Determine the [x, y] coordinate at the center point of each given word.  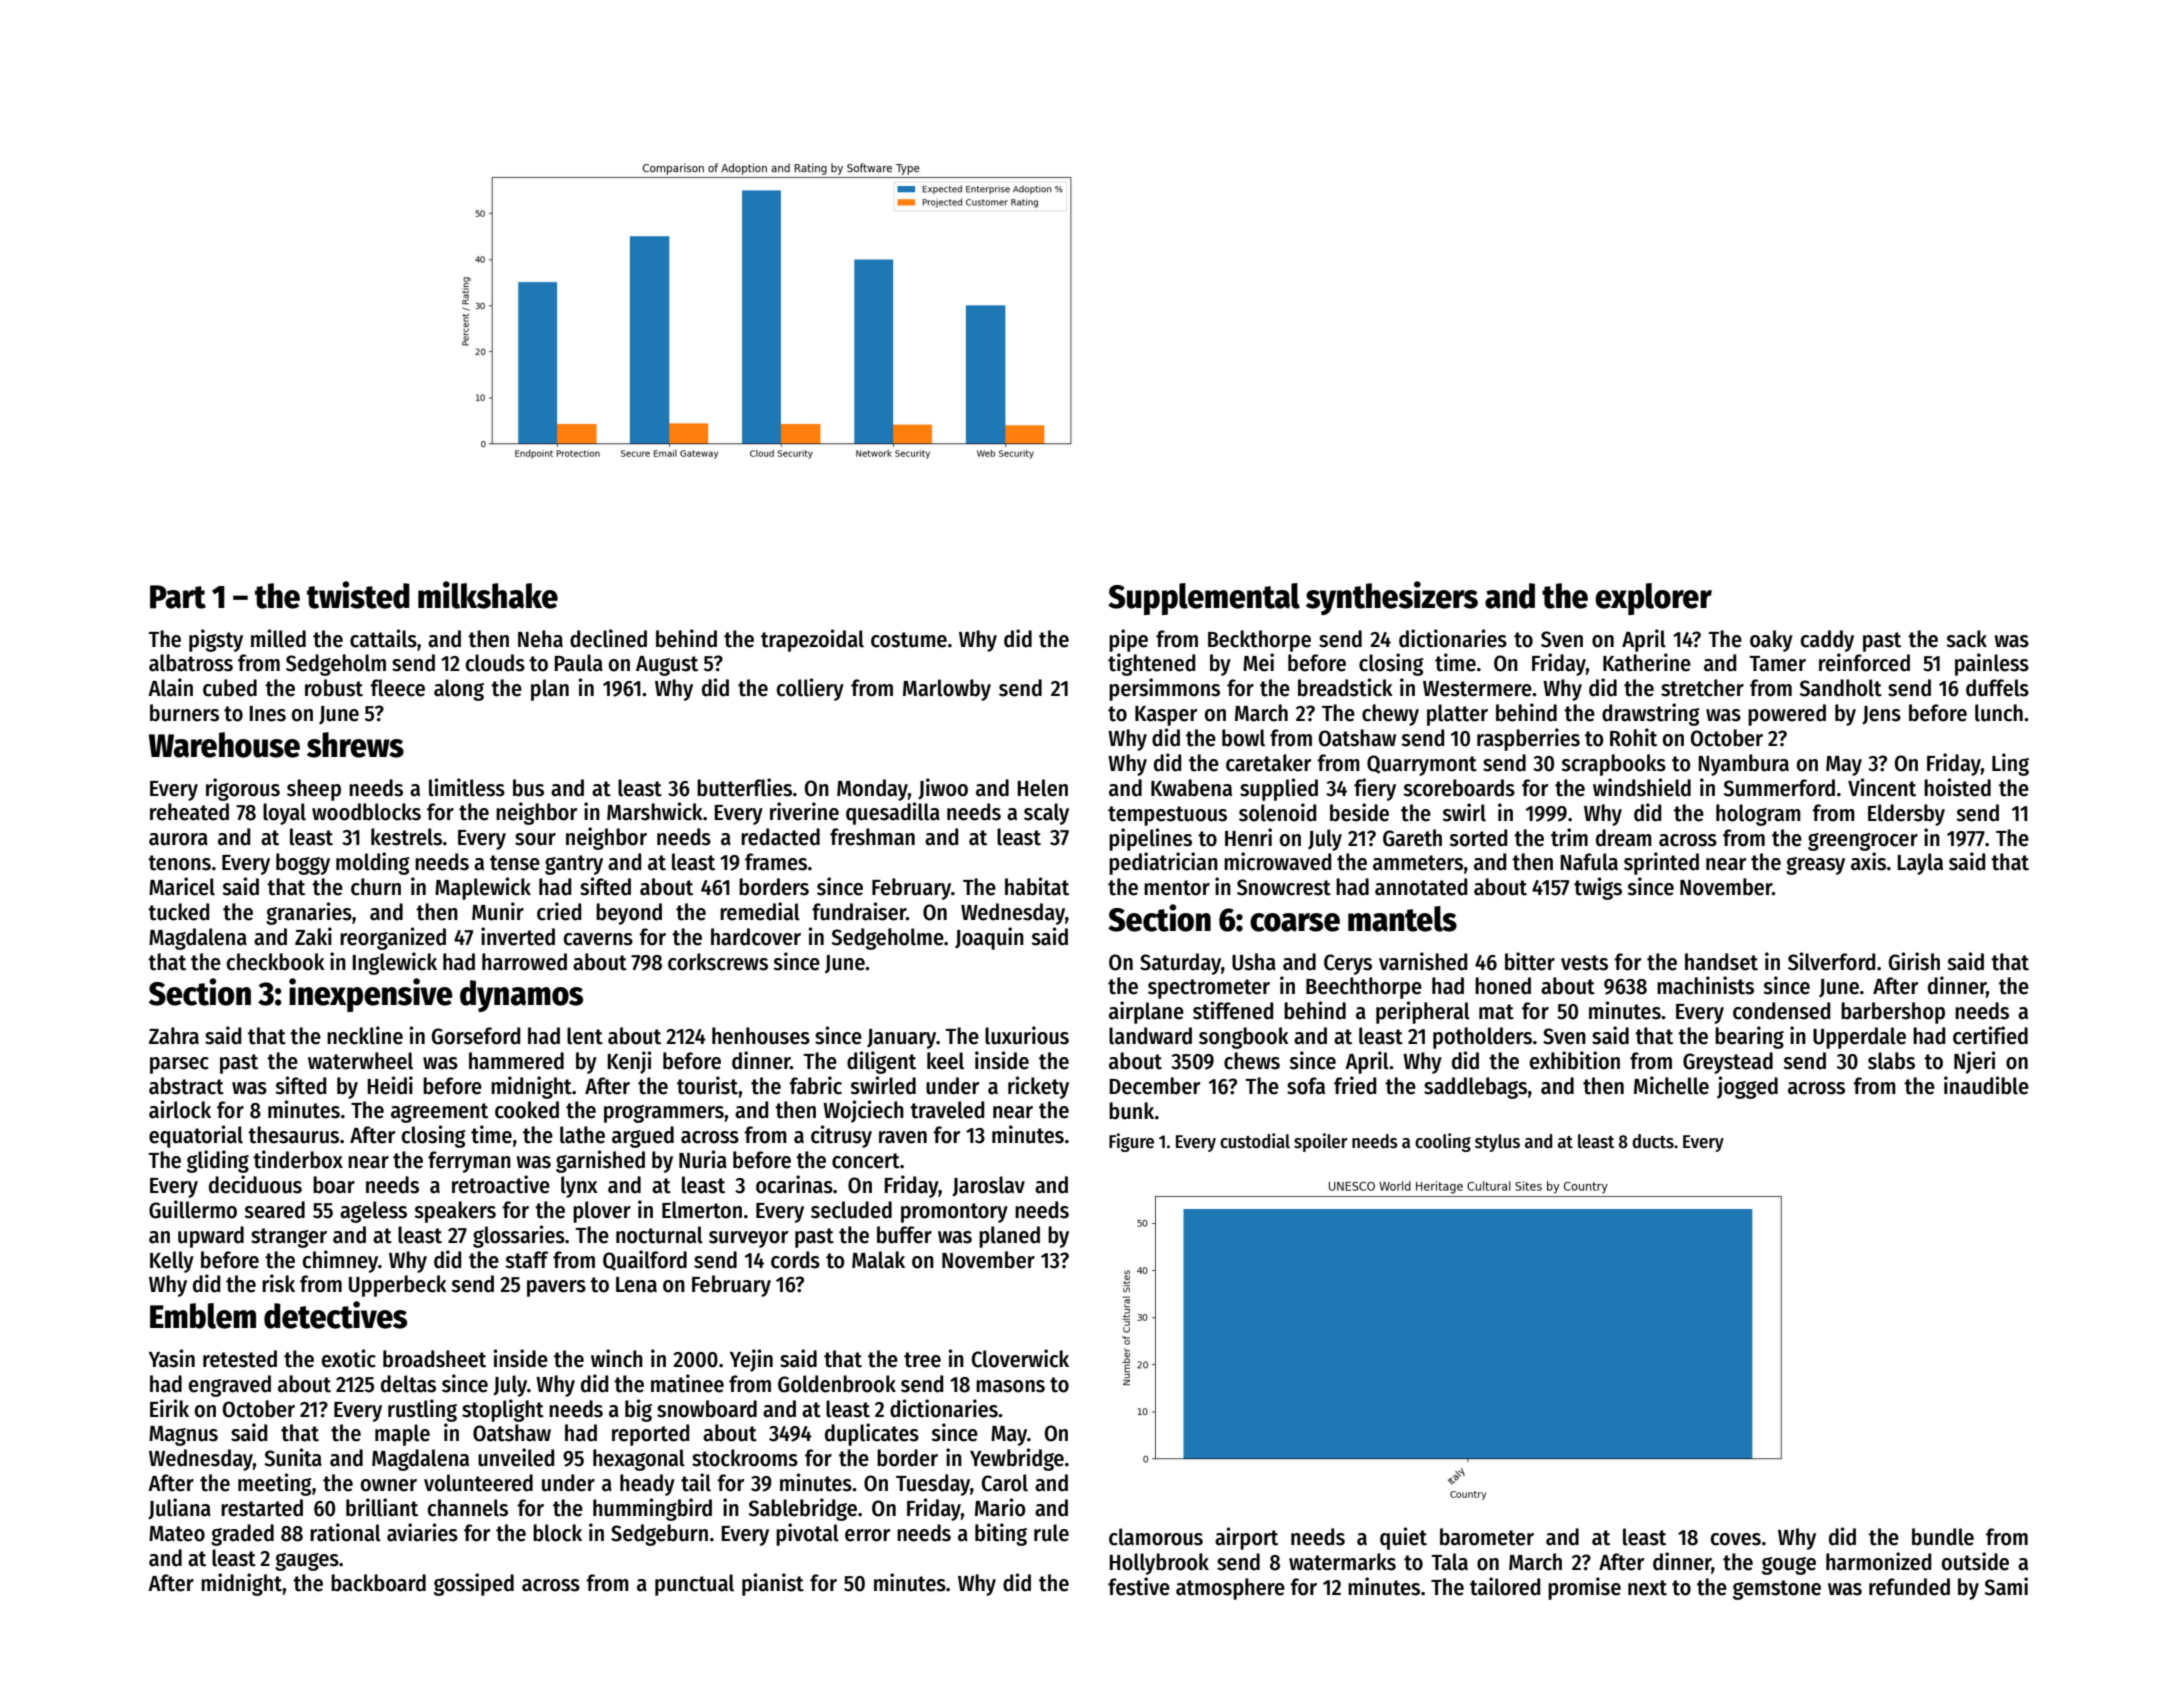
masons [1010, 1386]
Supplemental [1204, 599]
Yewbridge [1017, 1459]
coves [1736, 1539]
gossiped [474, 1584]
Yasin [172, 1358]
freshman [872, 837]
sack [1966, 639]
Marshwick [655, 811]
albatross [191, 663]
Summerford [1779, 788]
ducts [1653, 1141]
